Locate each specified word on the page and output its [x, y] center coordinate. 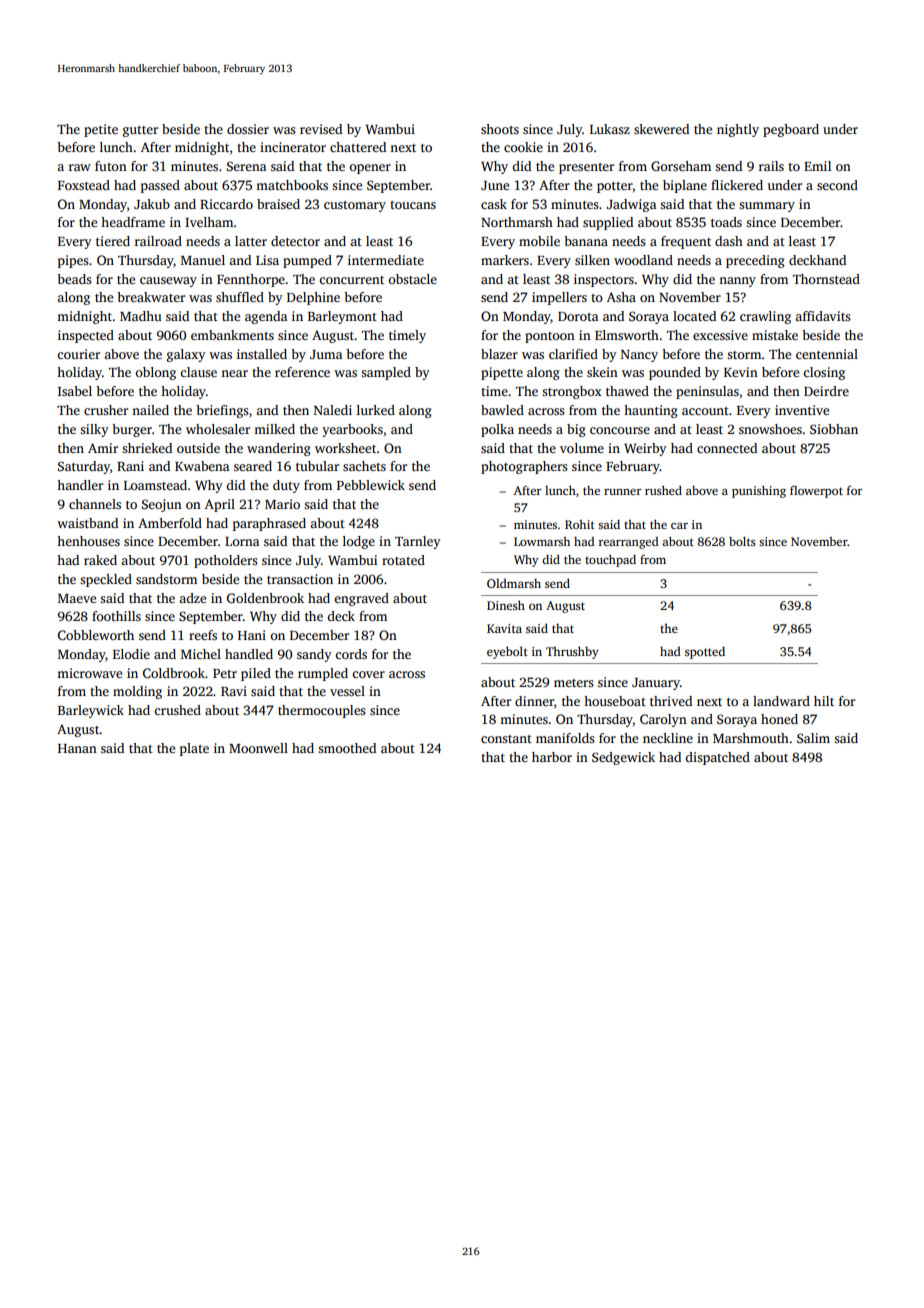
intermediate [386, 260]
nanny [737, 282]
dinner [534, 701]
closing [824, 373]
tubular [317, 466]
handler [80, 485]
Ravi [234, 691]
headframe [133, 222]
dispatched [717, 758]
